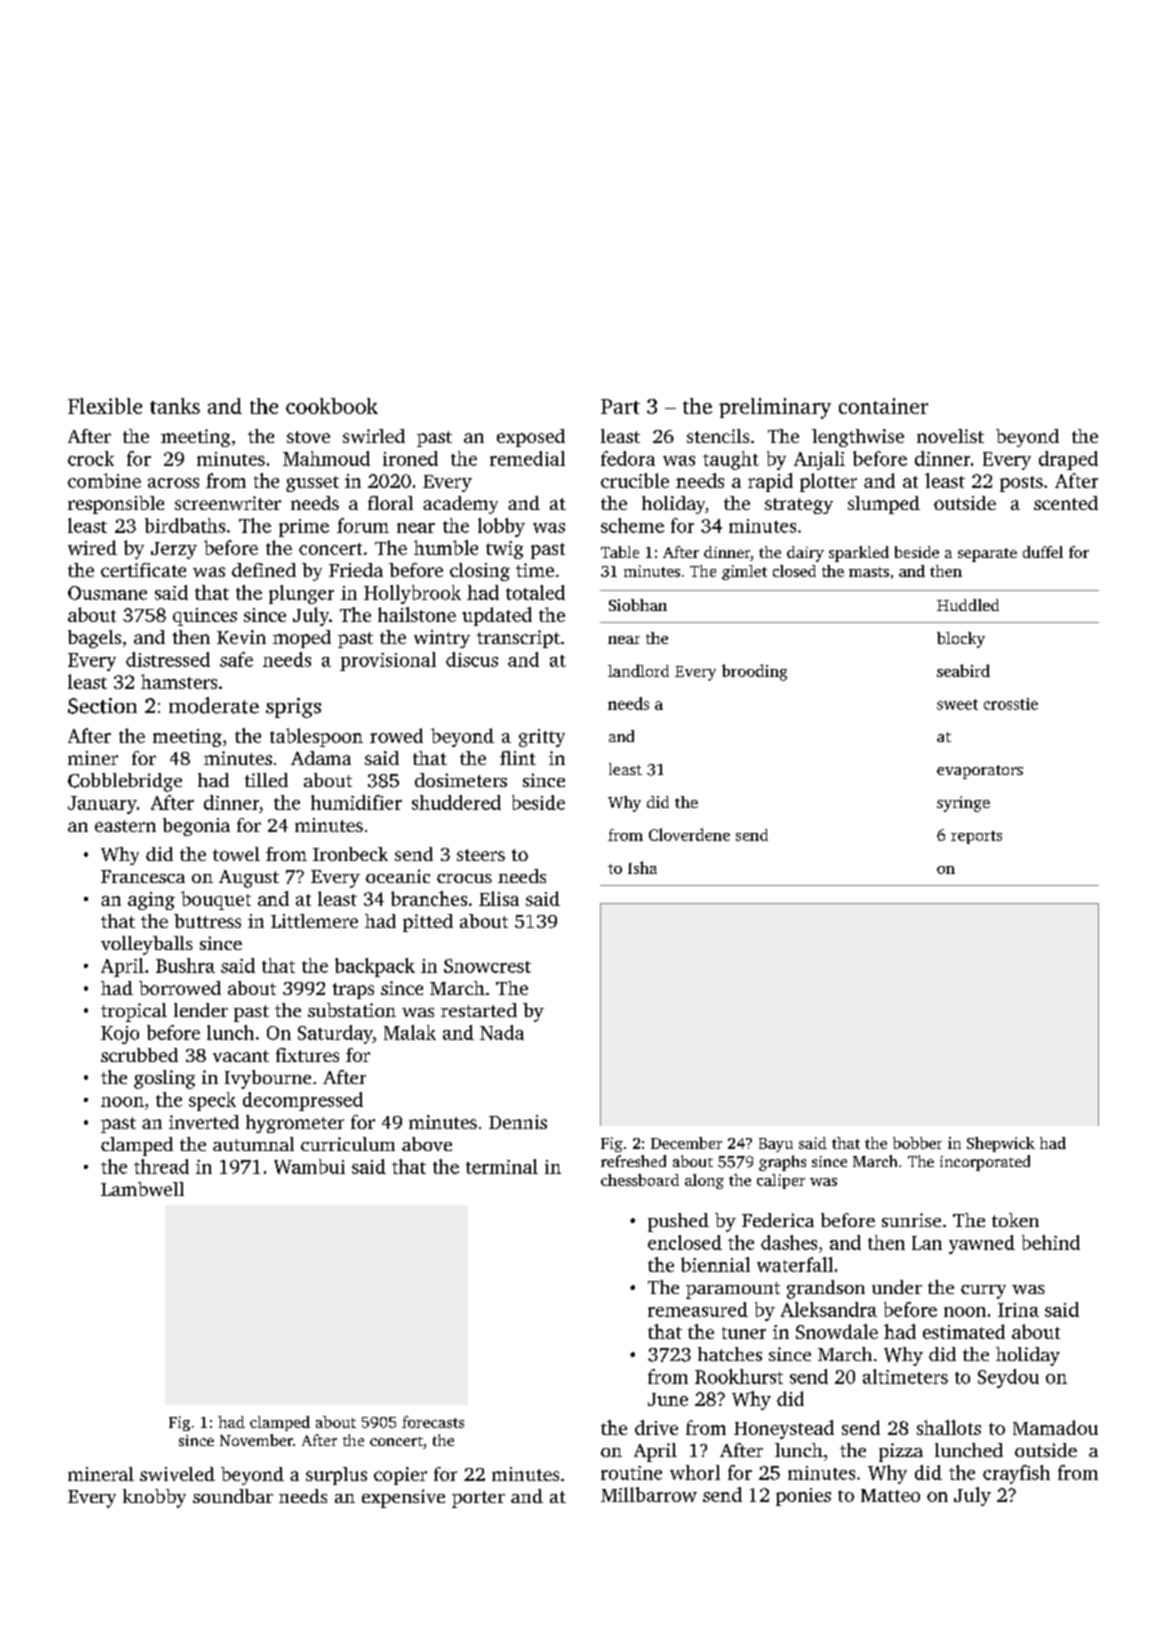 This screenshot has height=1649, width=1166. Describe the element at coordinates (1016, 1474) in the screenshot. I see `crayfish` at that location.
